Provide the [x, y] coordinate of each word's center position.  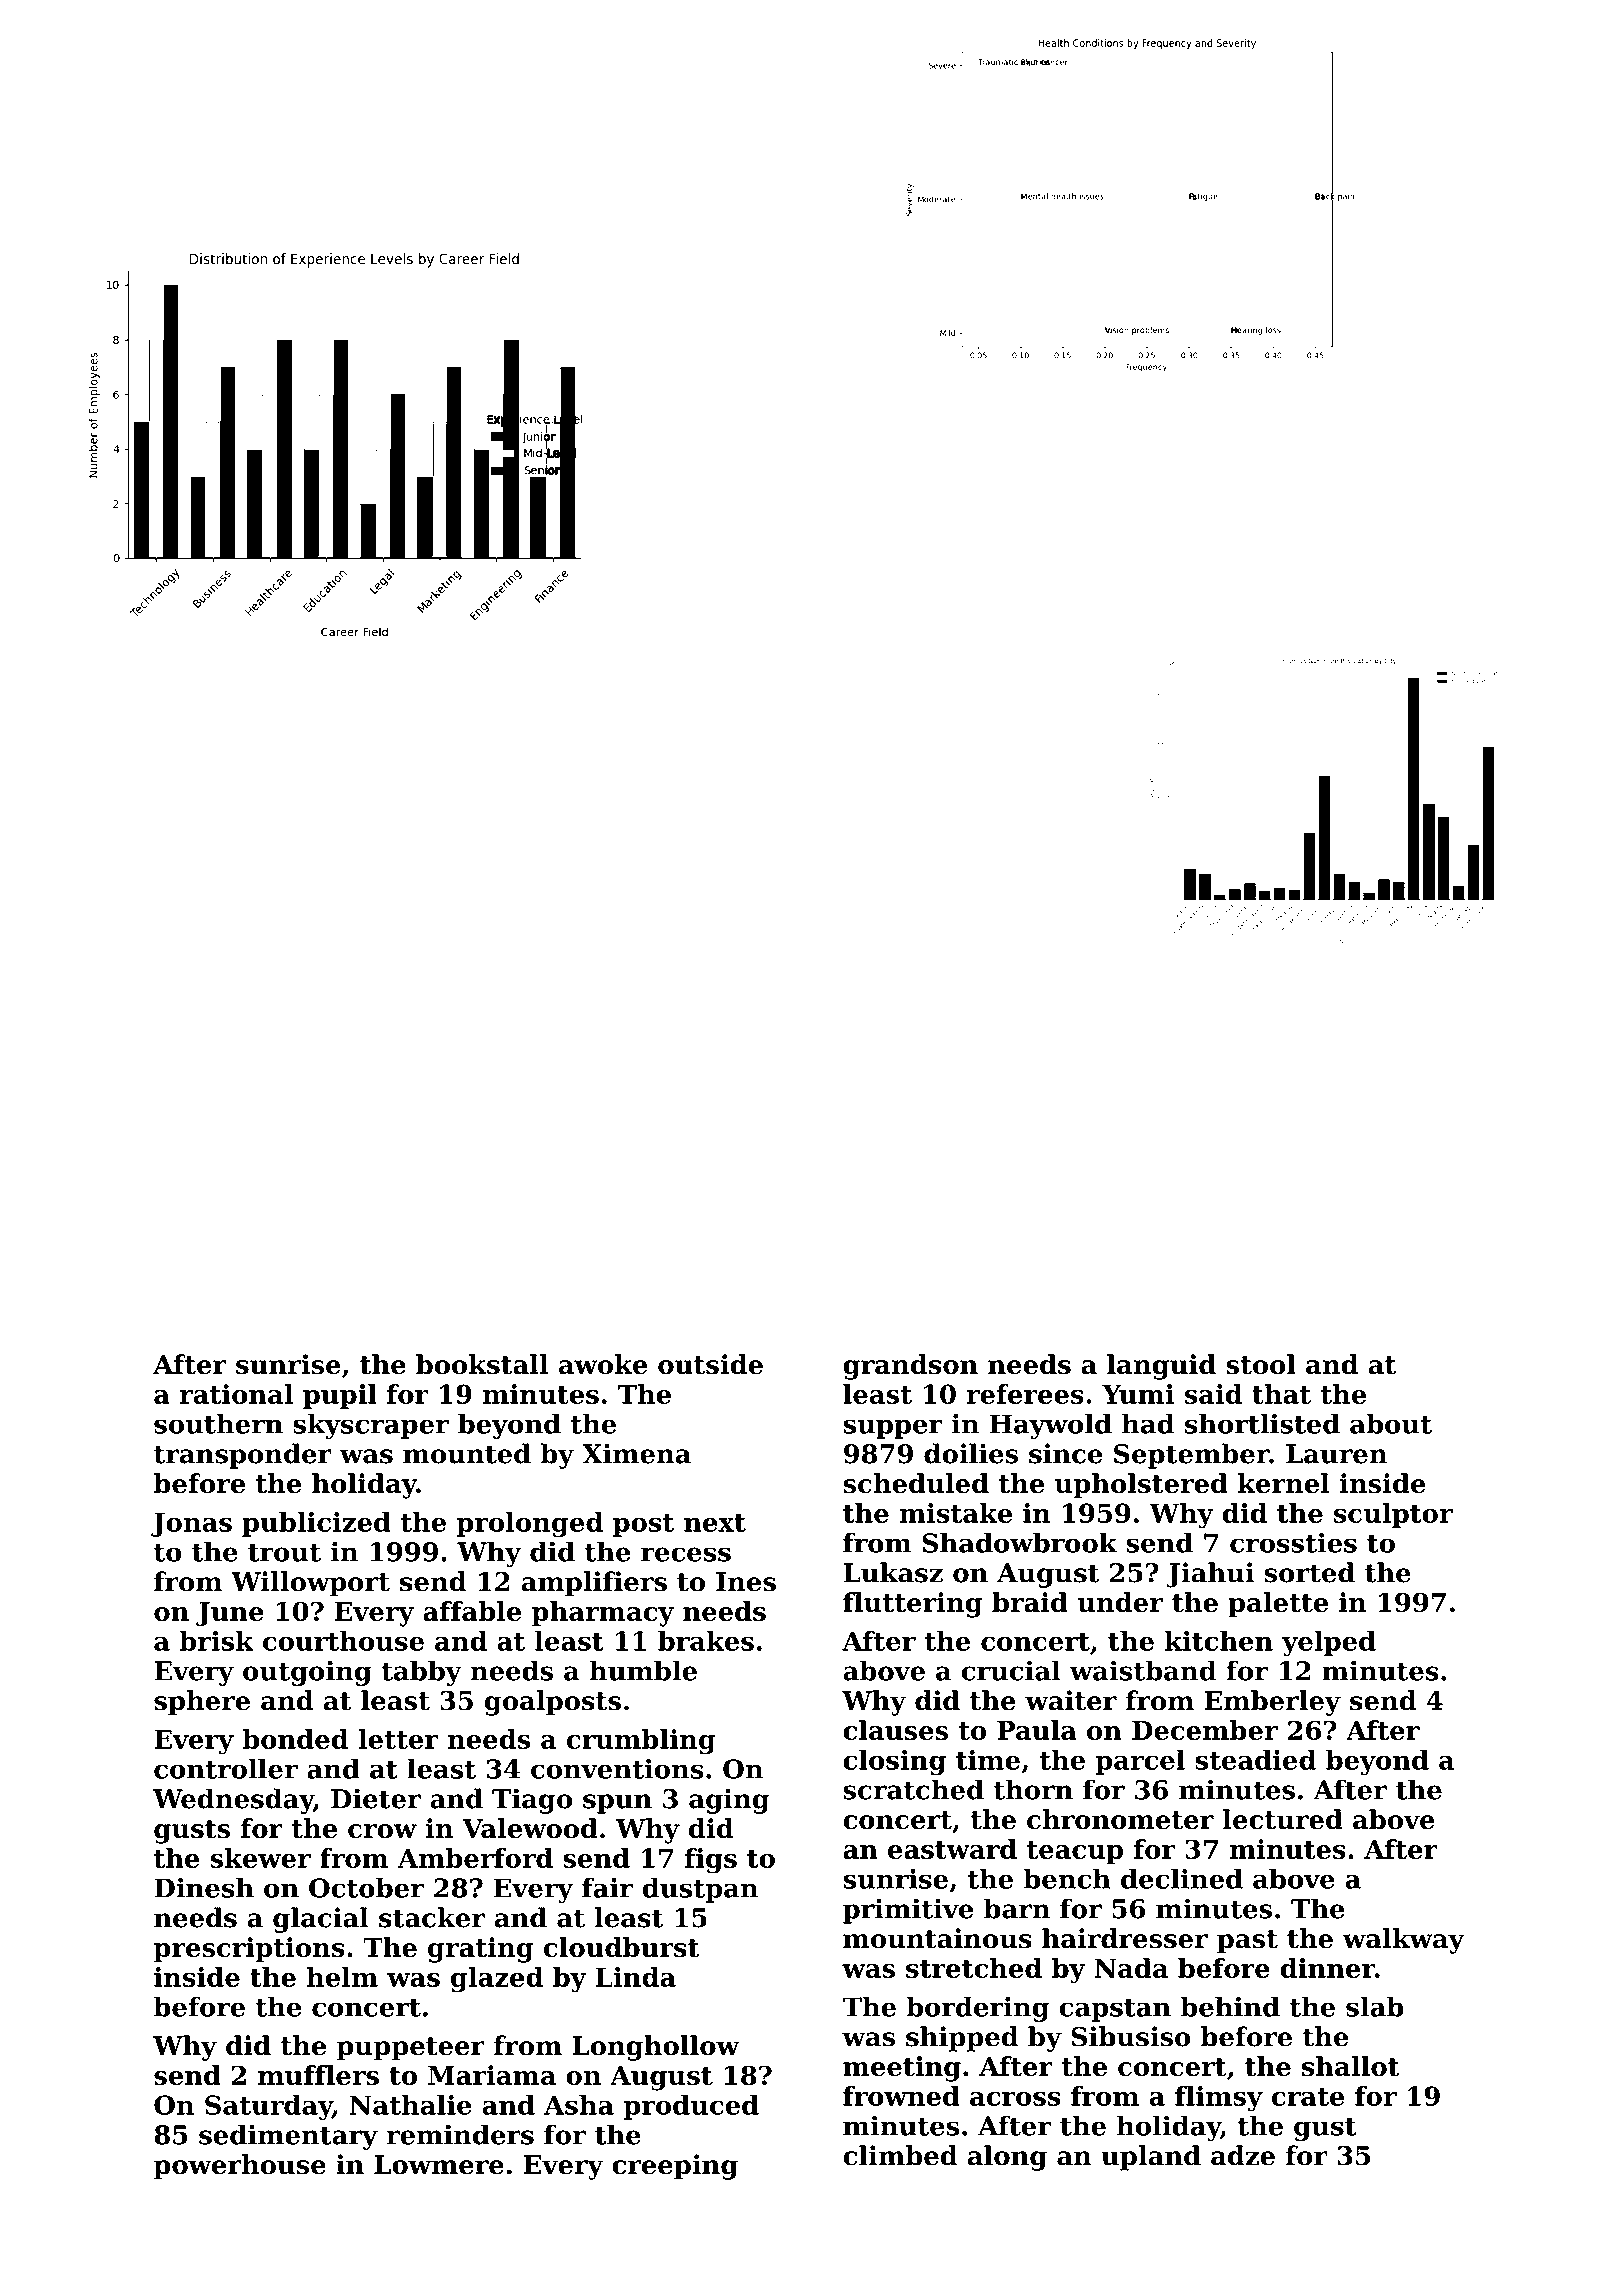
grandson [910, 1367]
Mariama [492, 2075]
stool [1261, 1364]
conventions [617, 1769]
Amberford [475, 1858]
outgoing [307, 1673]
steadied [1255, 1760]
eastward [952, 1849]
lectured [1283, 1819]
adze [1243, 2155]
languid [1161, 1367]
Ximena [636, 1453]
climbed [900, 2155]
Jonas [191, 1524]
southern [218, 1423]
